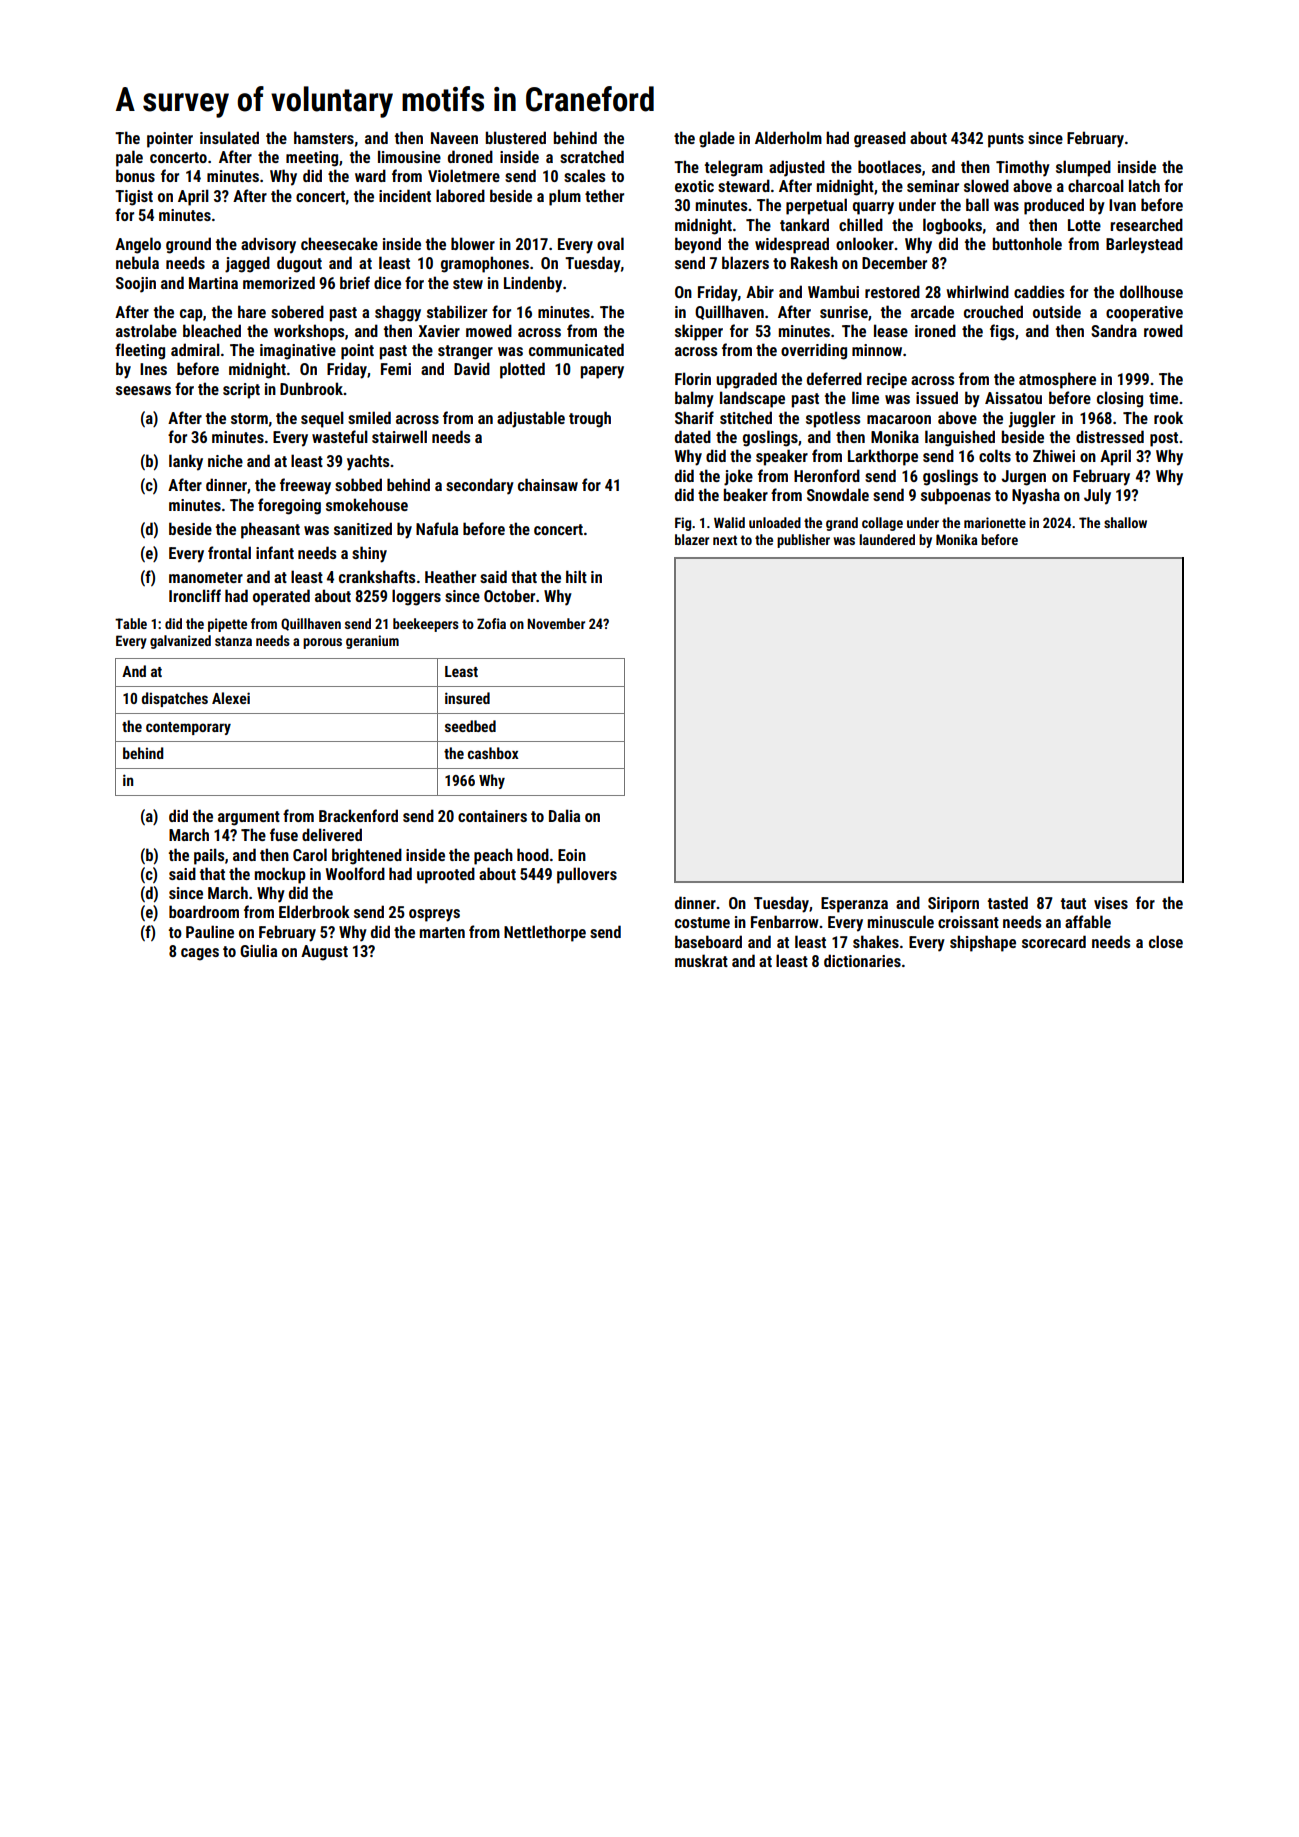  What do you see at coordinates (725, 540) in the image?
I see `next` at bounding box center [725, 540].
